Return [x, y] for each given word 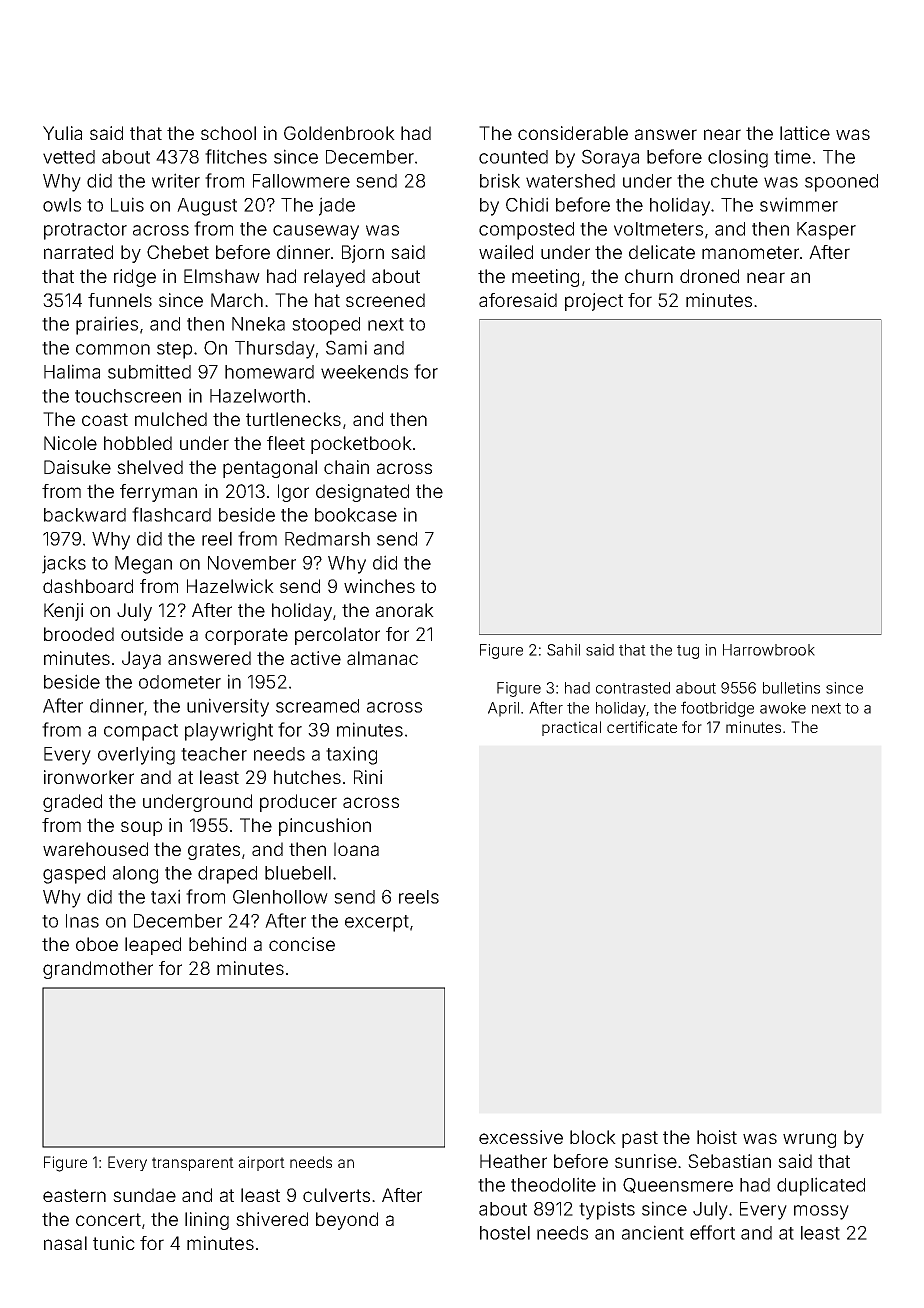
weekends [364, 372]
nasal [65, 1243]
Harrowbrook [769, 650]
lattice [805, 133]
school [228, 133]
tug [688, 652]
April [503, 709]
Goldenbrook [339, 133]
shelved [150, 467]
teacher [214, 754]
